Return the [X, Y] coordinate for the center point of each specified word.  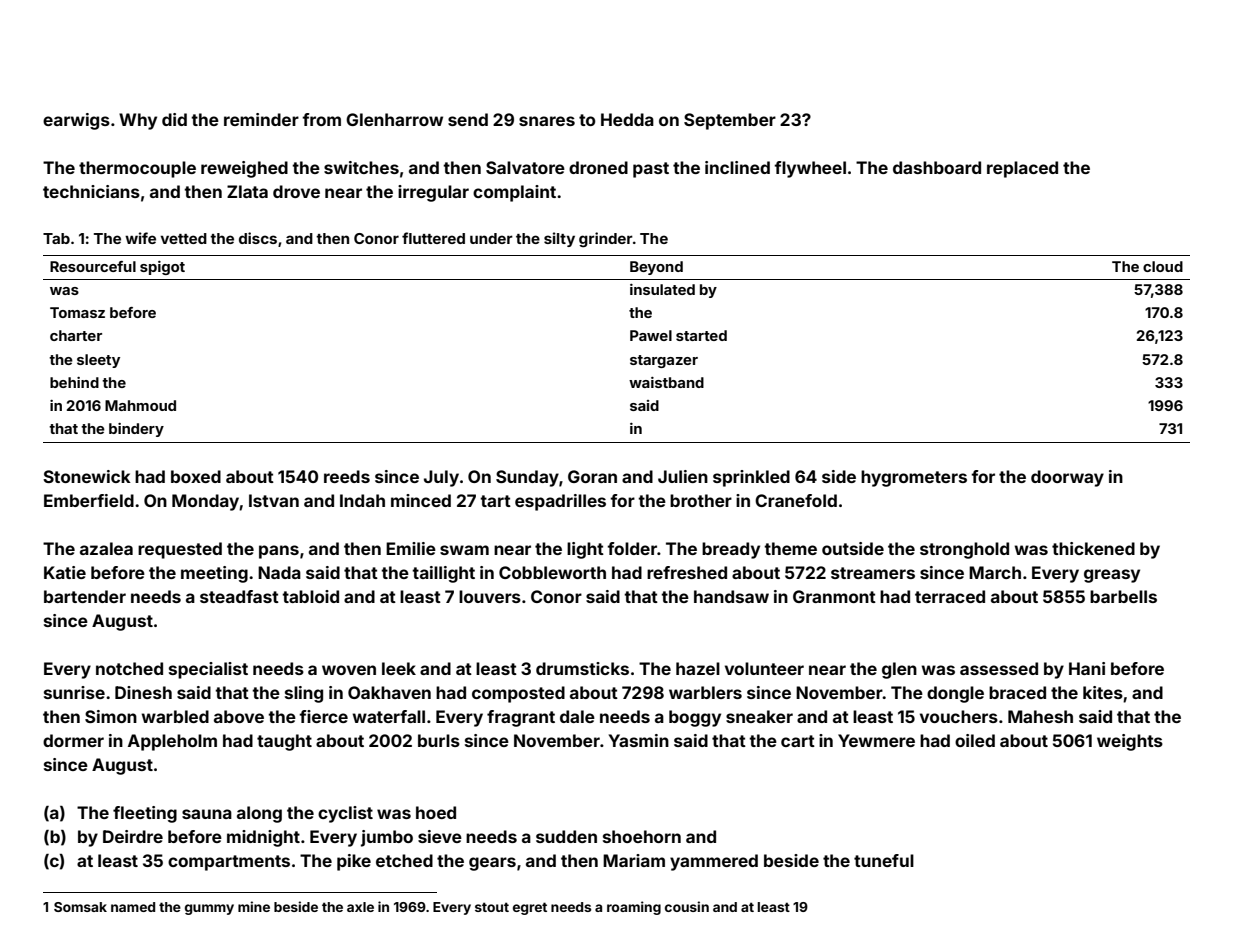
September [730, 121]
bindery [136, 430]
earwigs [76, 121]
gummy [209, 909]
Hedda [627, 119]
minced [421, 500]
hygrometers [914, 478]
